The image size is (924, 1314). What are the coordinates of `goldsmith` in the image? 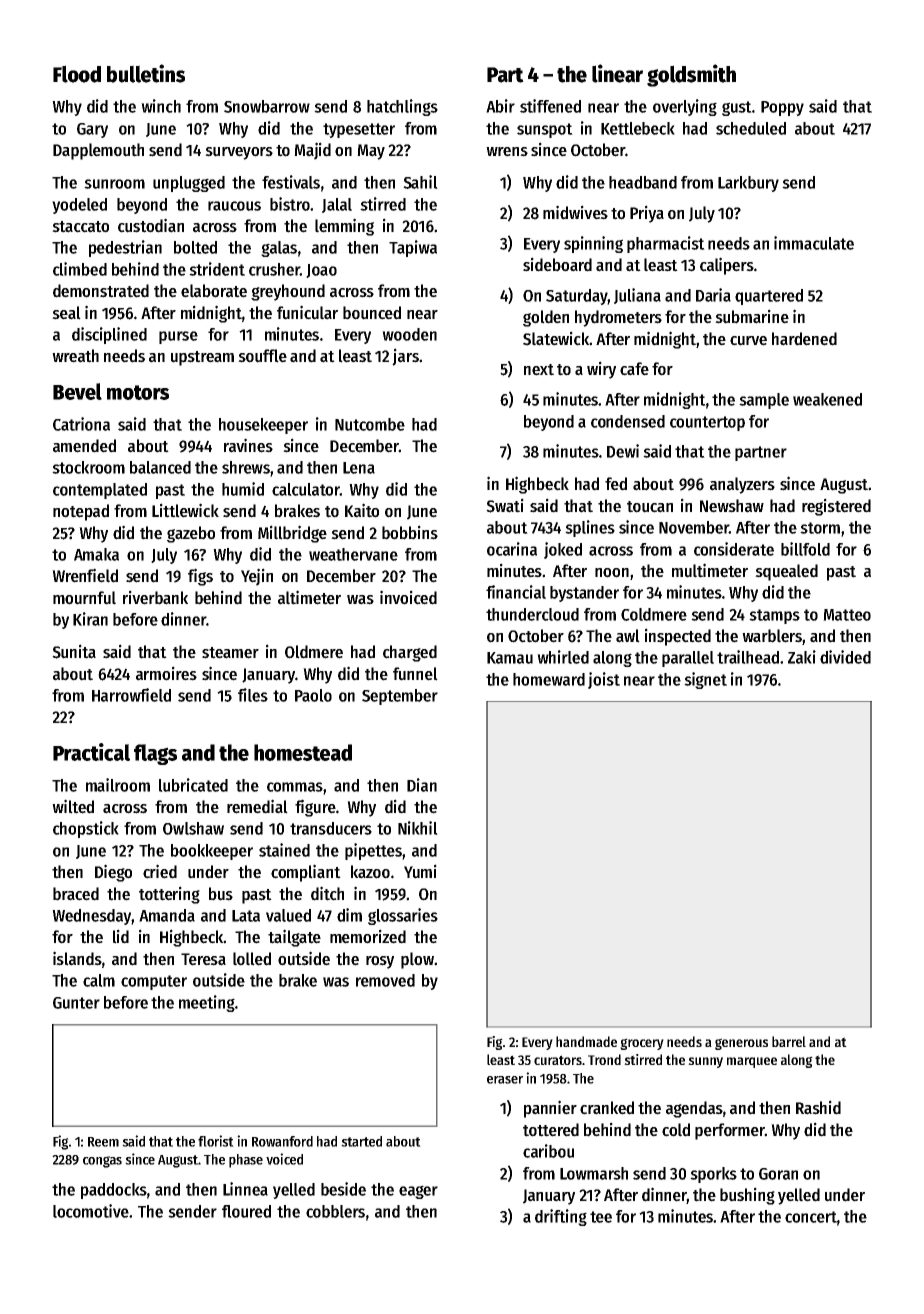 It's located at (691, 75).
